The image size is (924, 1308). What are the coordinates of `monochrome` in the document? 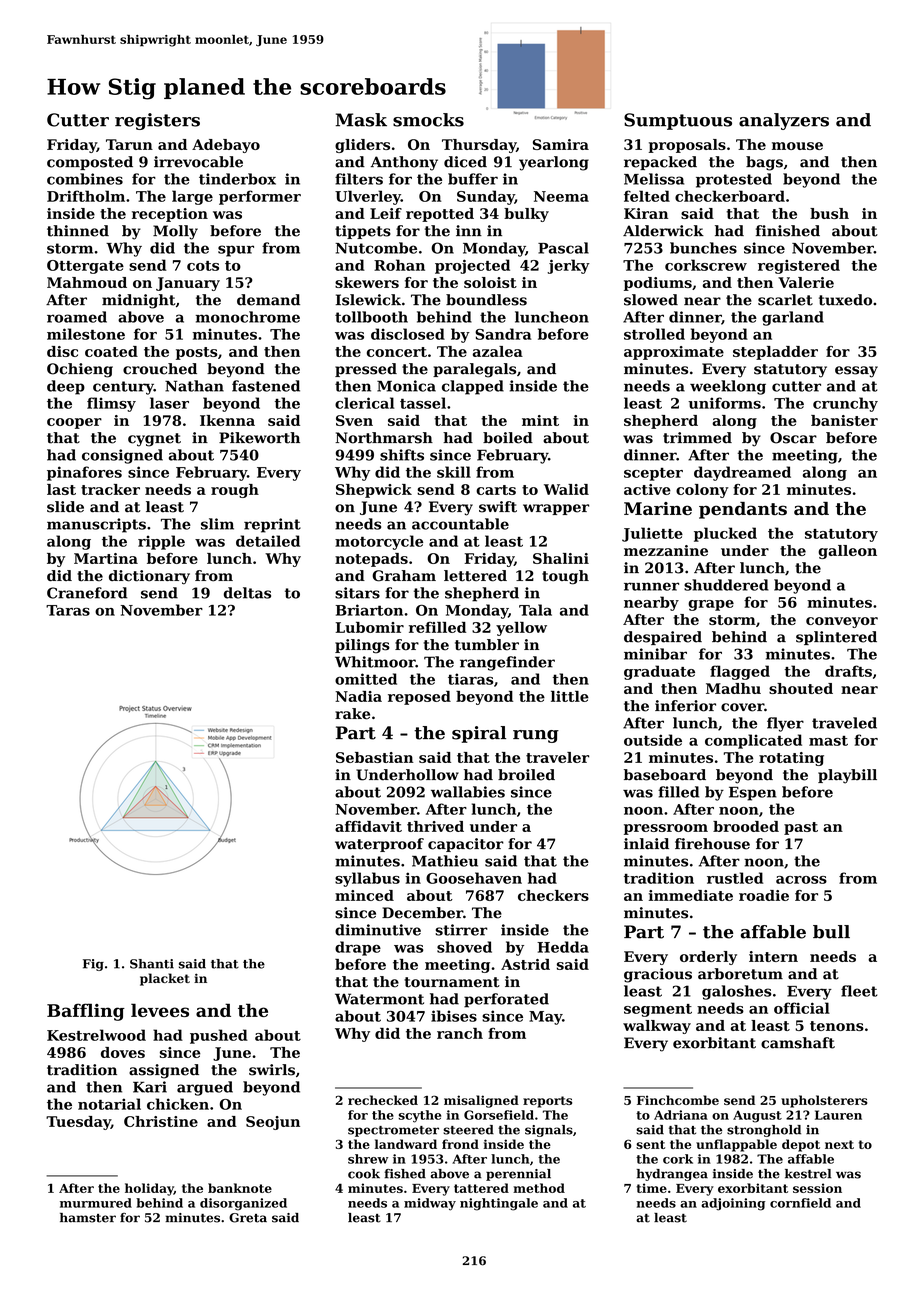 It's located at (248, 317).
